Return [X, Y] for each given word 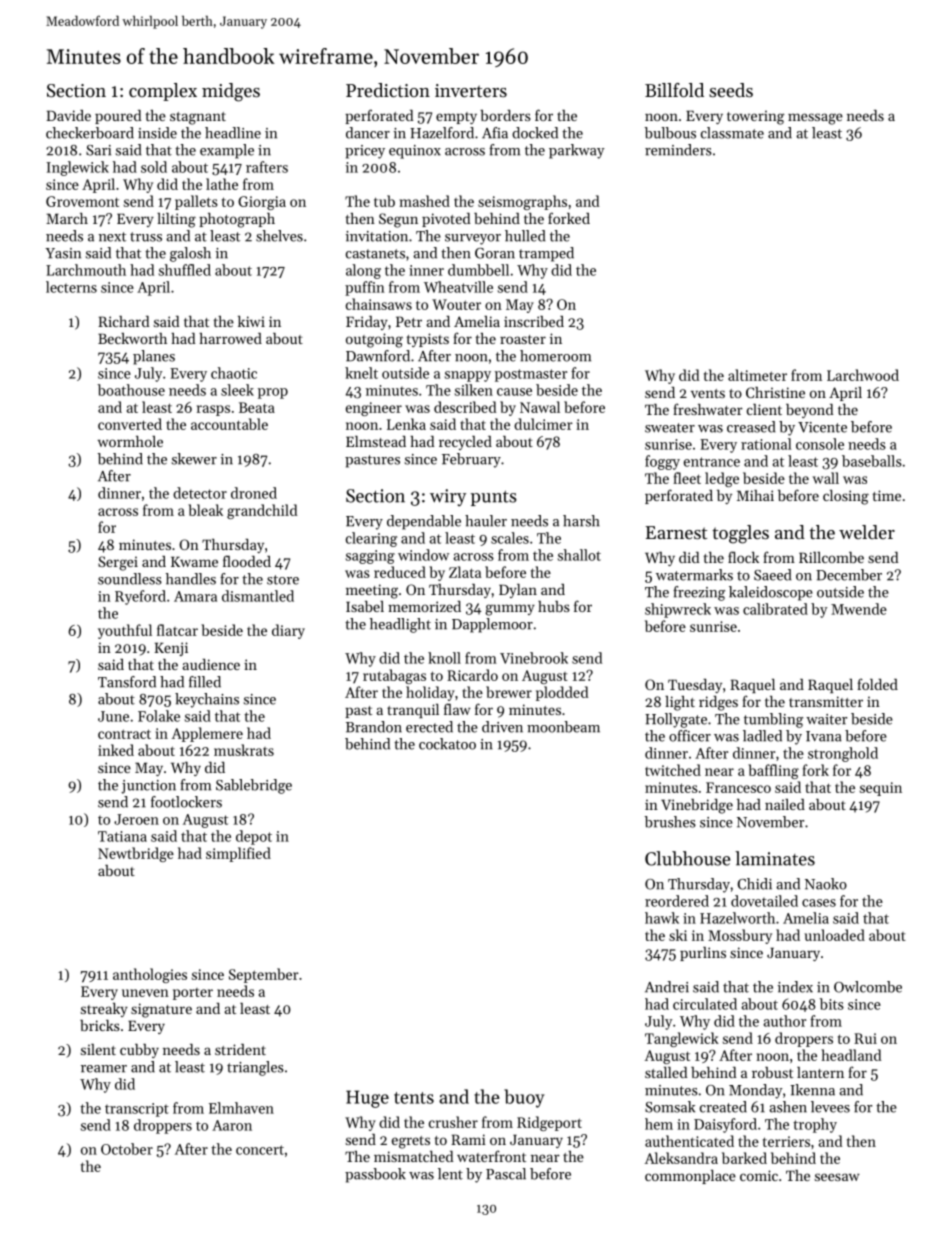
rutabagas [394, 676]
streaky [104, 1010]
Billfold [674, 90]
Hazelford [442, 133]
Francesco [738, 787]
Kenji [171, 649]
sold [154, 167]
